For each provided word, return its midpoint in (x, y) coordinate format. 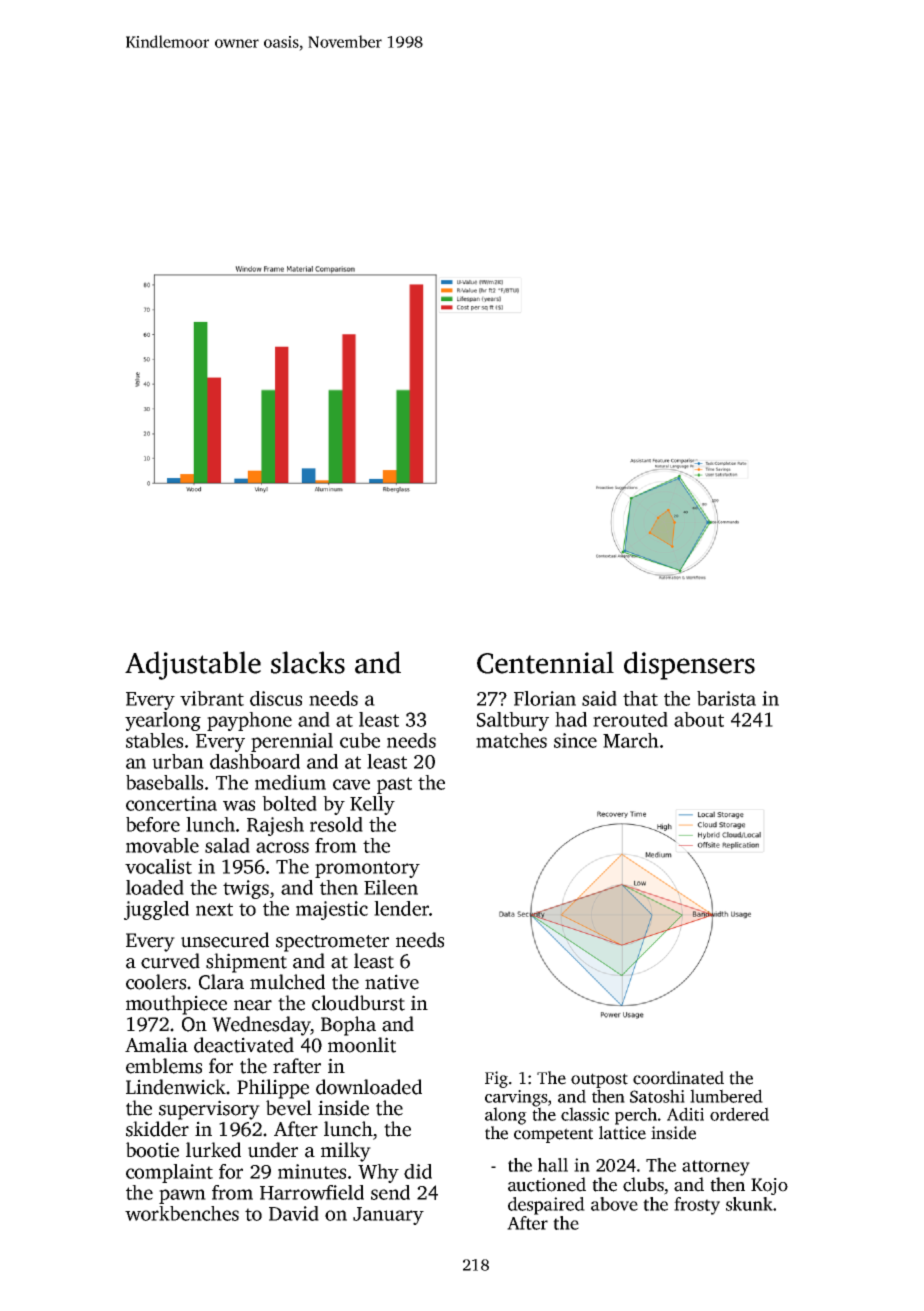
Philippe (273, 1089)
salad (227, 845)
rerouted (630, 719)
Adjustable (193, 665)
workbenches (182, 1213)
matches (511, 740)
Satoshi (657, 1096)
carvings (516, 1098)
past (394, 785)
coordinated (678, 1078)
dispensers (689, 665)
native (392, 982)
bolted (289, 803)
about (699, 719)
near (253, 1005)
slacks (308, 662)
